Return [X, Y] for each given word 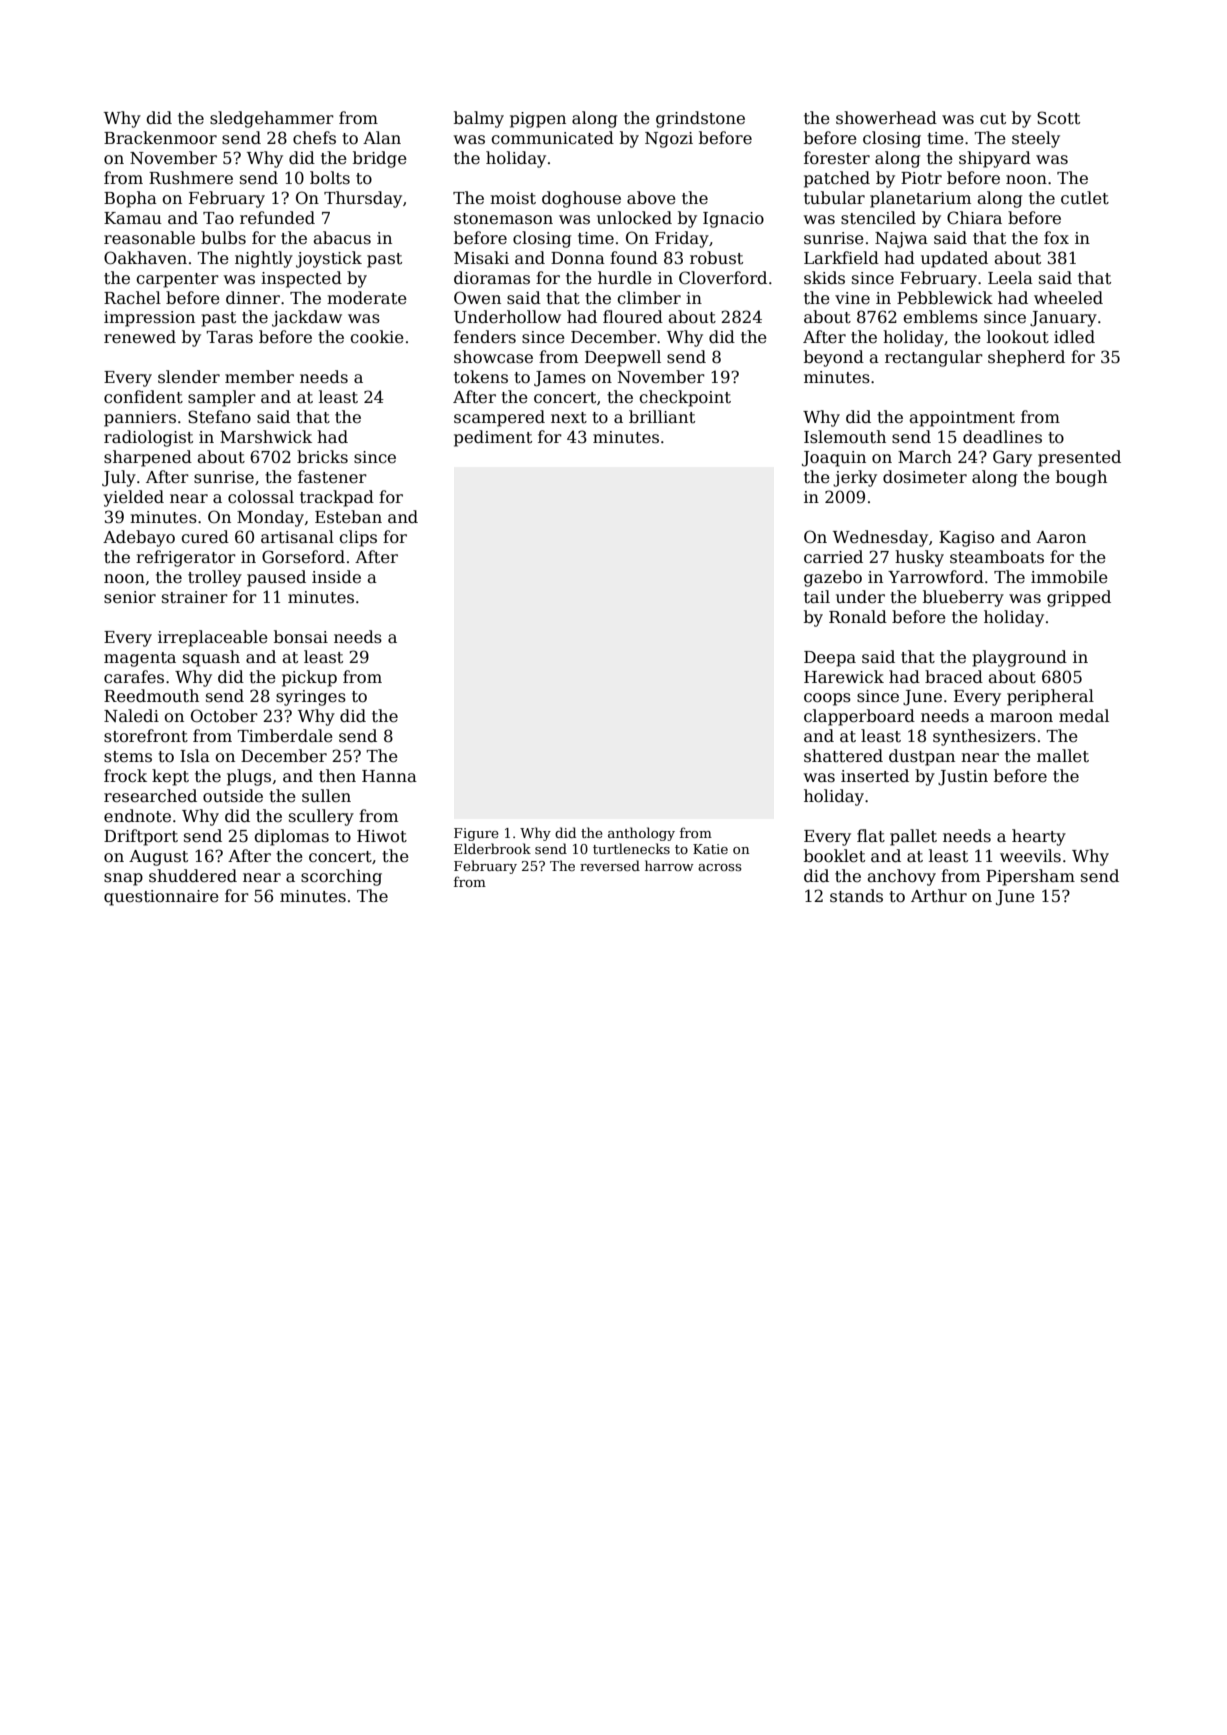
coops [827, 699]
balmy [479, 119]
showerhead [886, 118]
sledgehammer [272, 119]
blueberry [963, 598]
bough [1081, 478]
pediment [493, 438]
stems [128, 757]
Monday [270, 518]
